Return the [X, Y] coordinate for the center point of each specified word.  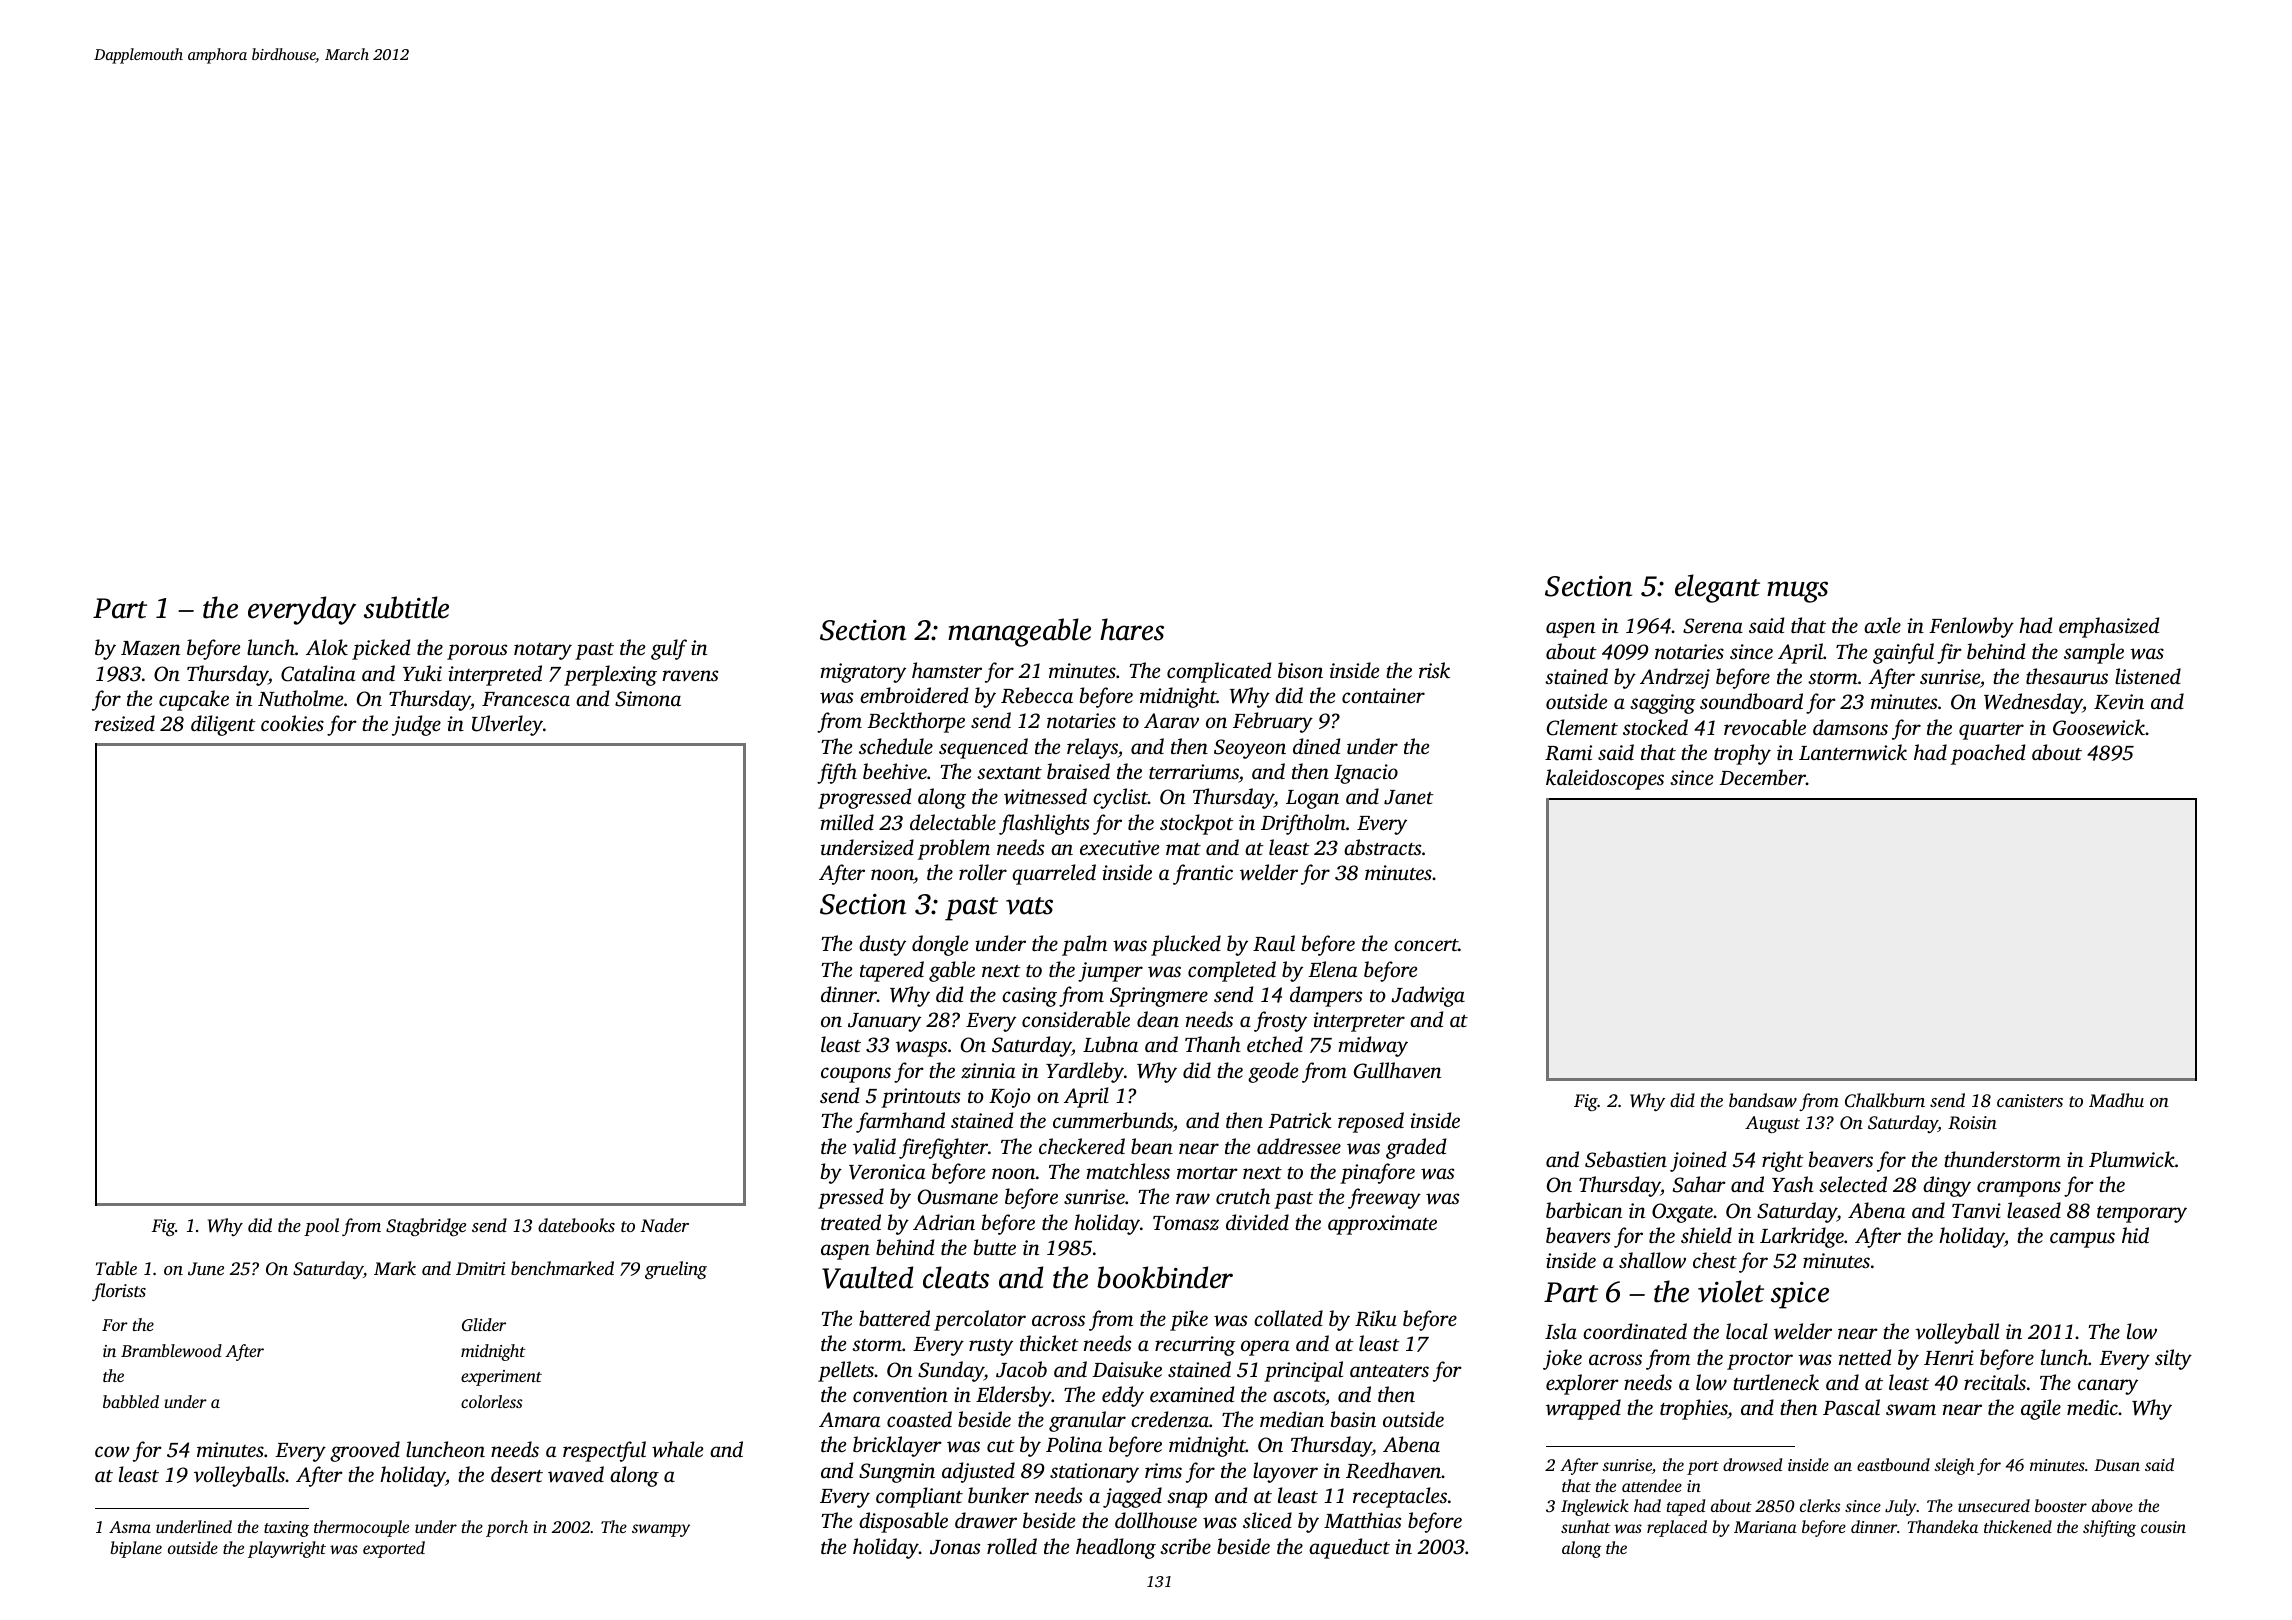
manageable [1019, 632]
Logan [1312, 799]
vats [1029, 906]
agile [2041, 1409]
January [884, 1022]
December [1762, 777]
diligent [223, 725]
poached [1988, 754]
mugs [1797, 592]
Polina [1074, 1444]
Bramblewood [171, 1350]
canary [2108, 1387]
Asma [130, 1527]
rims [1163, 1470]
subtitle [406, 607]
